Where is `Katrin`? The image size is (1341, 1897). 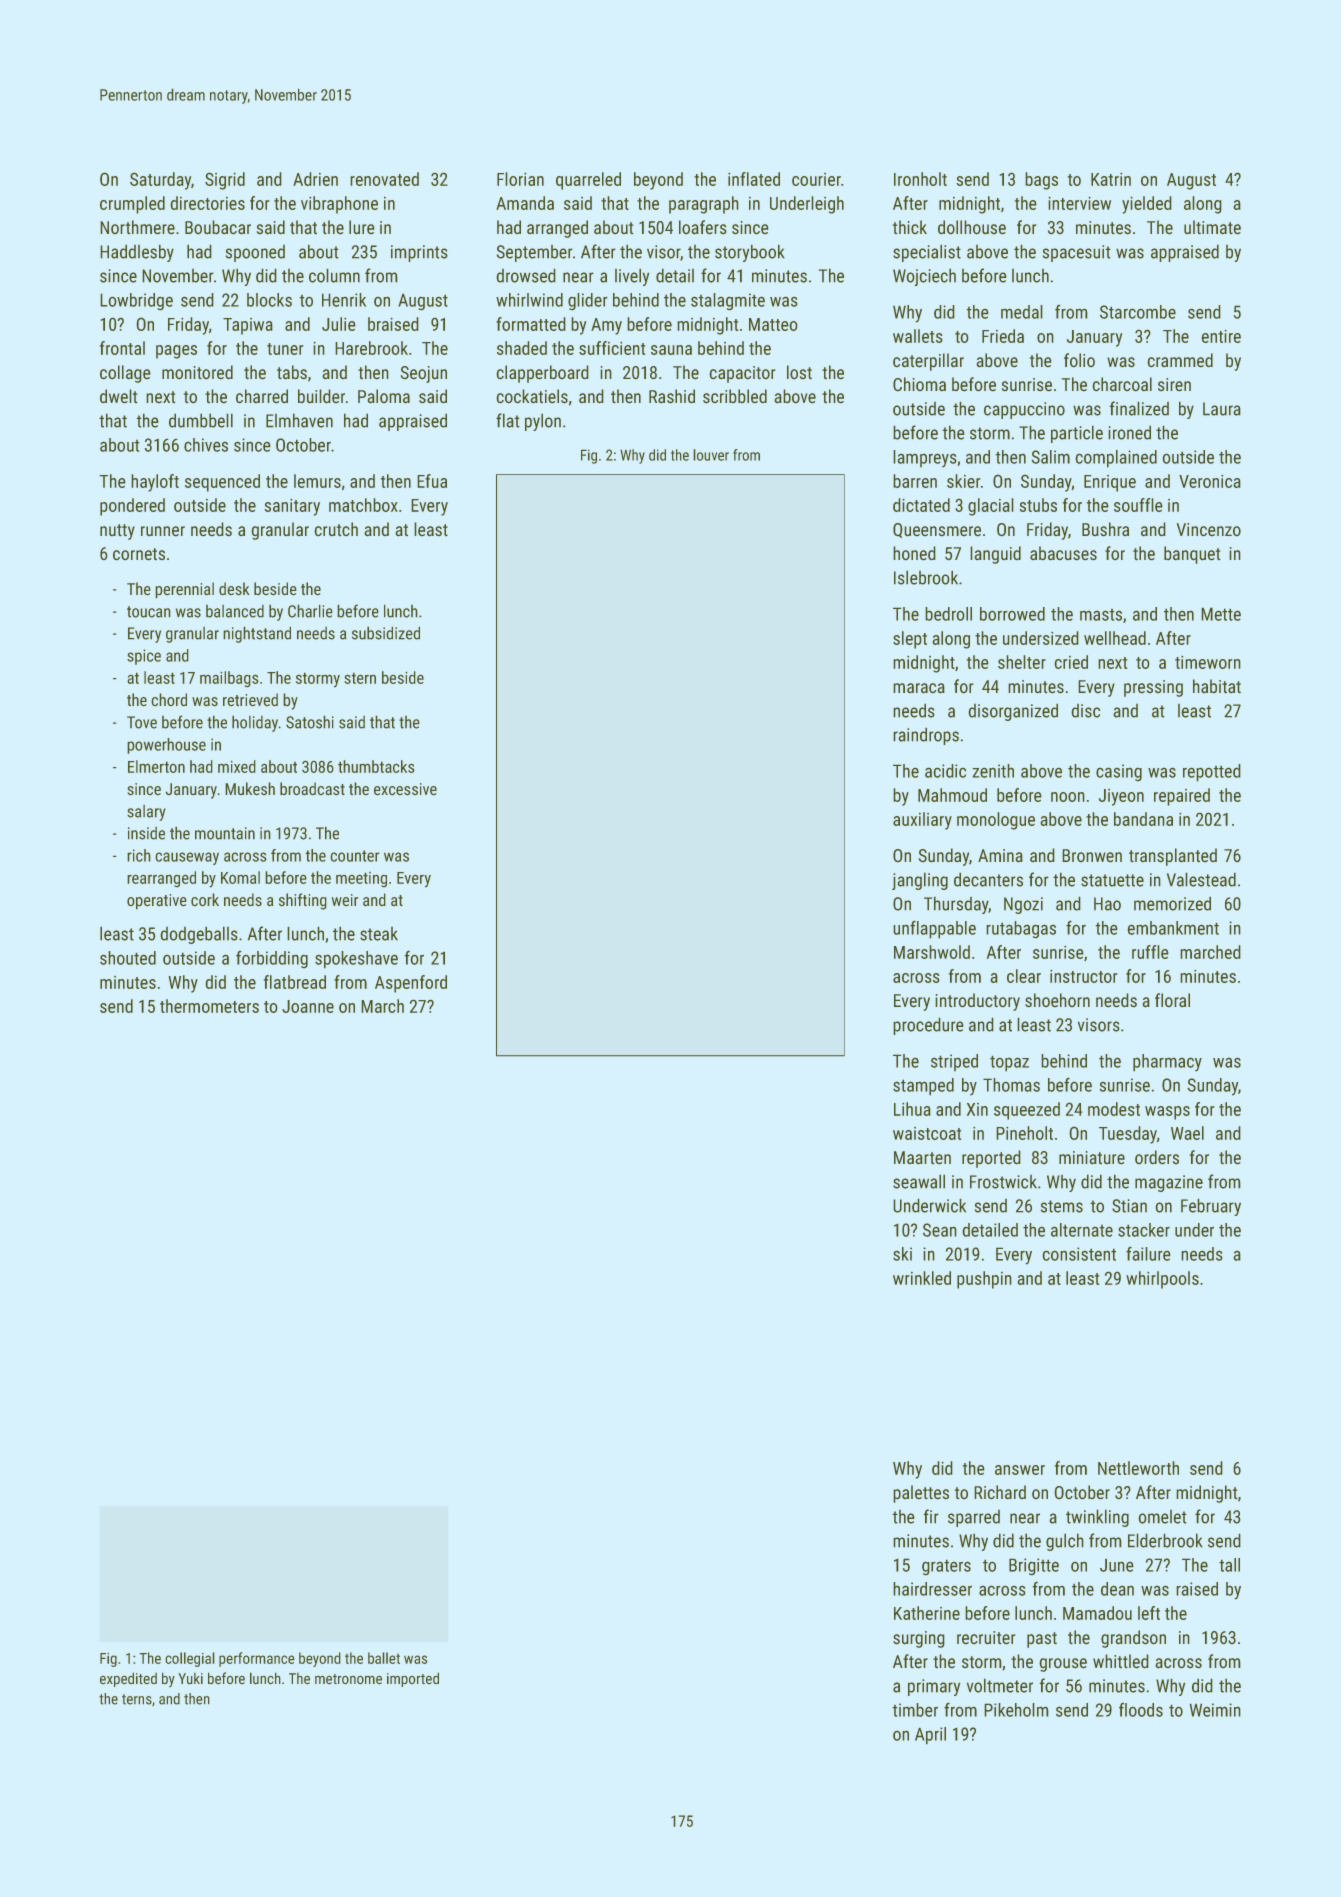 Katrin is located at coordinates (1111, 179).
